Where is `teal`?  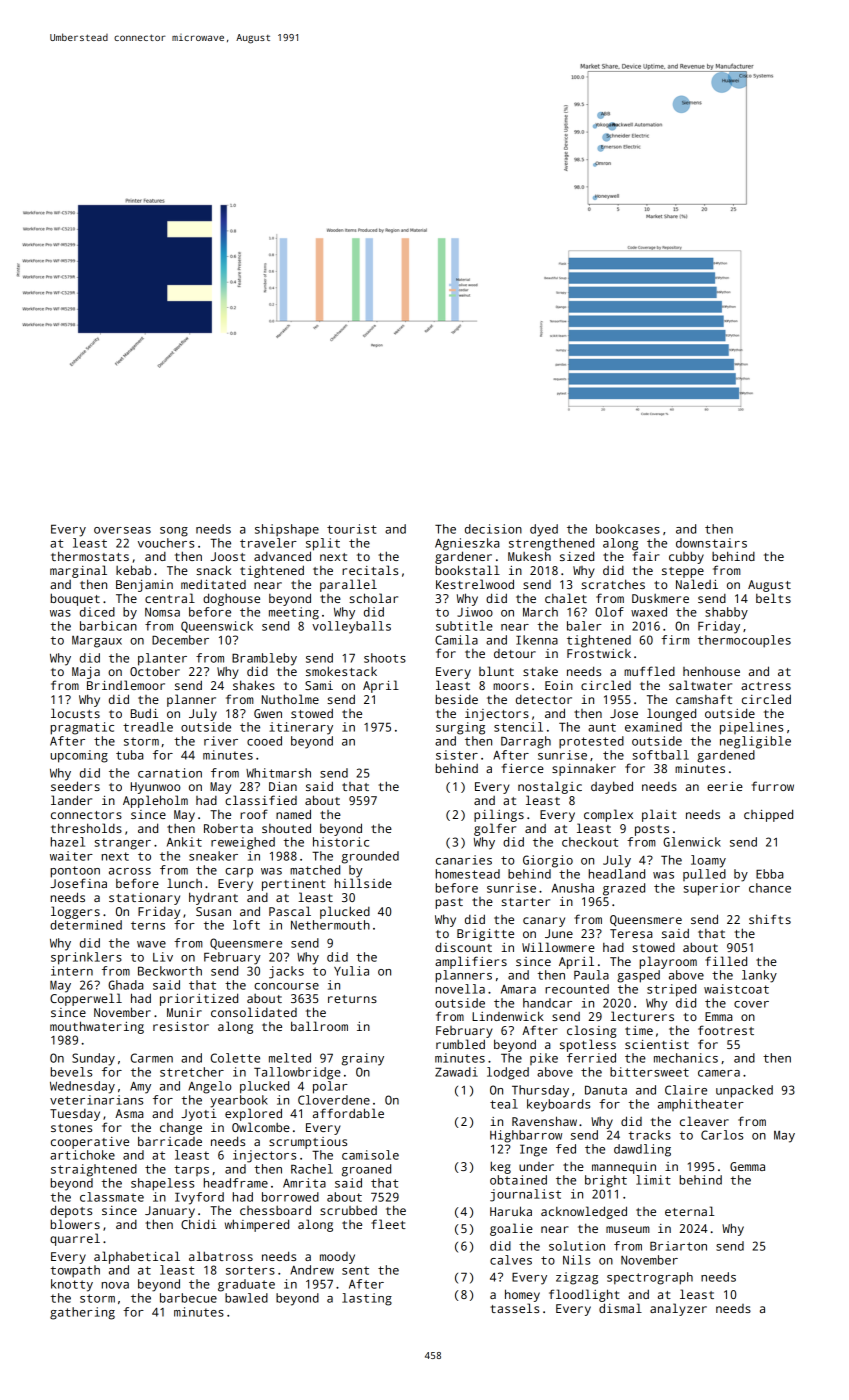
teal is located at coordinates (504, 1104).
